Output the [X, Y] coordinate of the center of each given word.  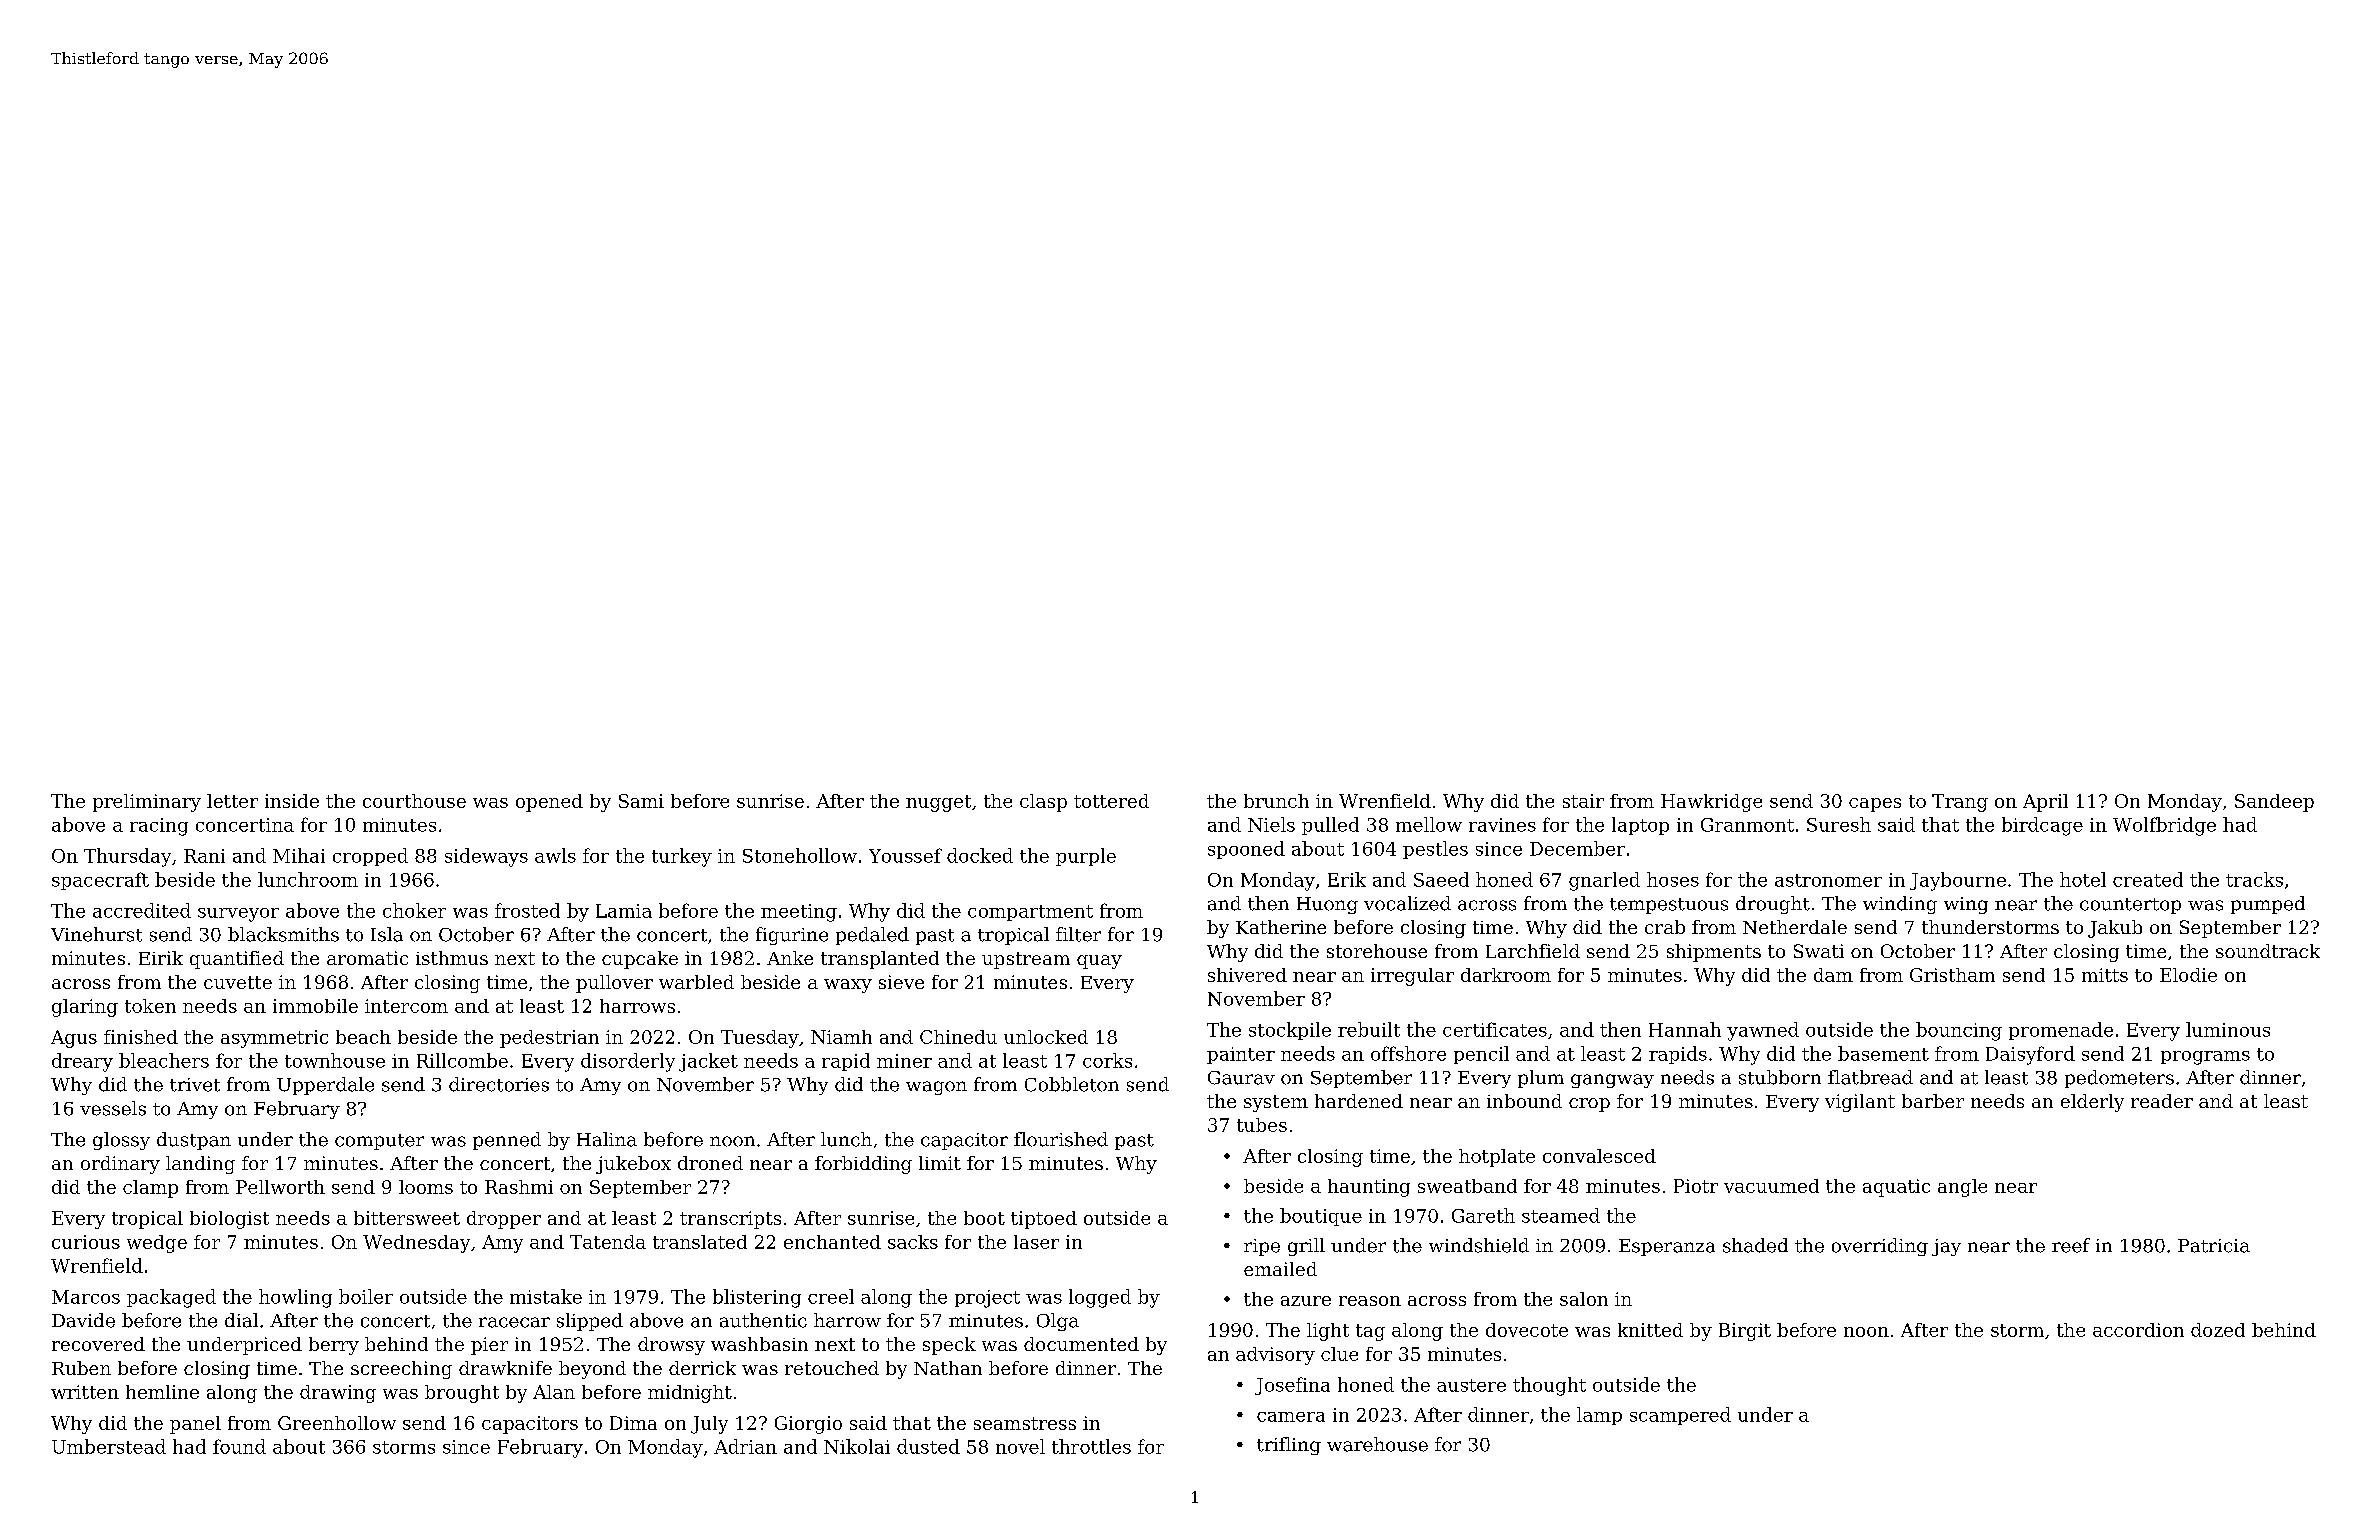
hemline [162, 1392]
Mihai [299, 855]
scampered [1680, 1416]
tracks [2254, 879]
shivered [1247, 975]
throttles [1091, 1446]
